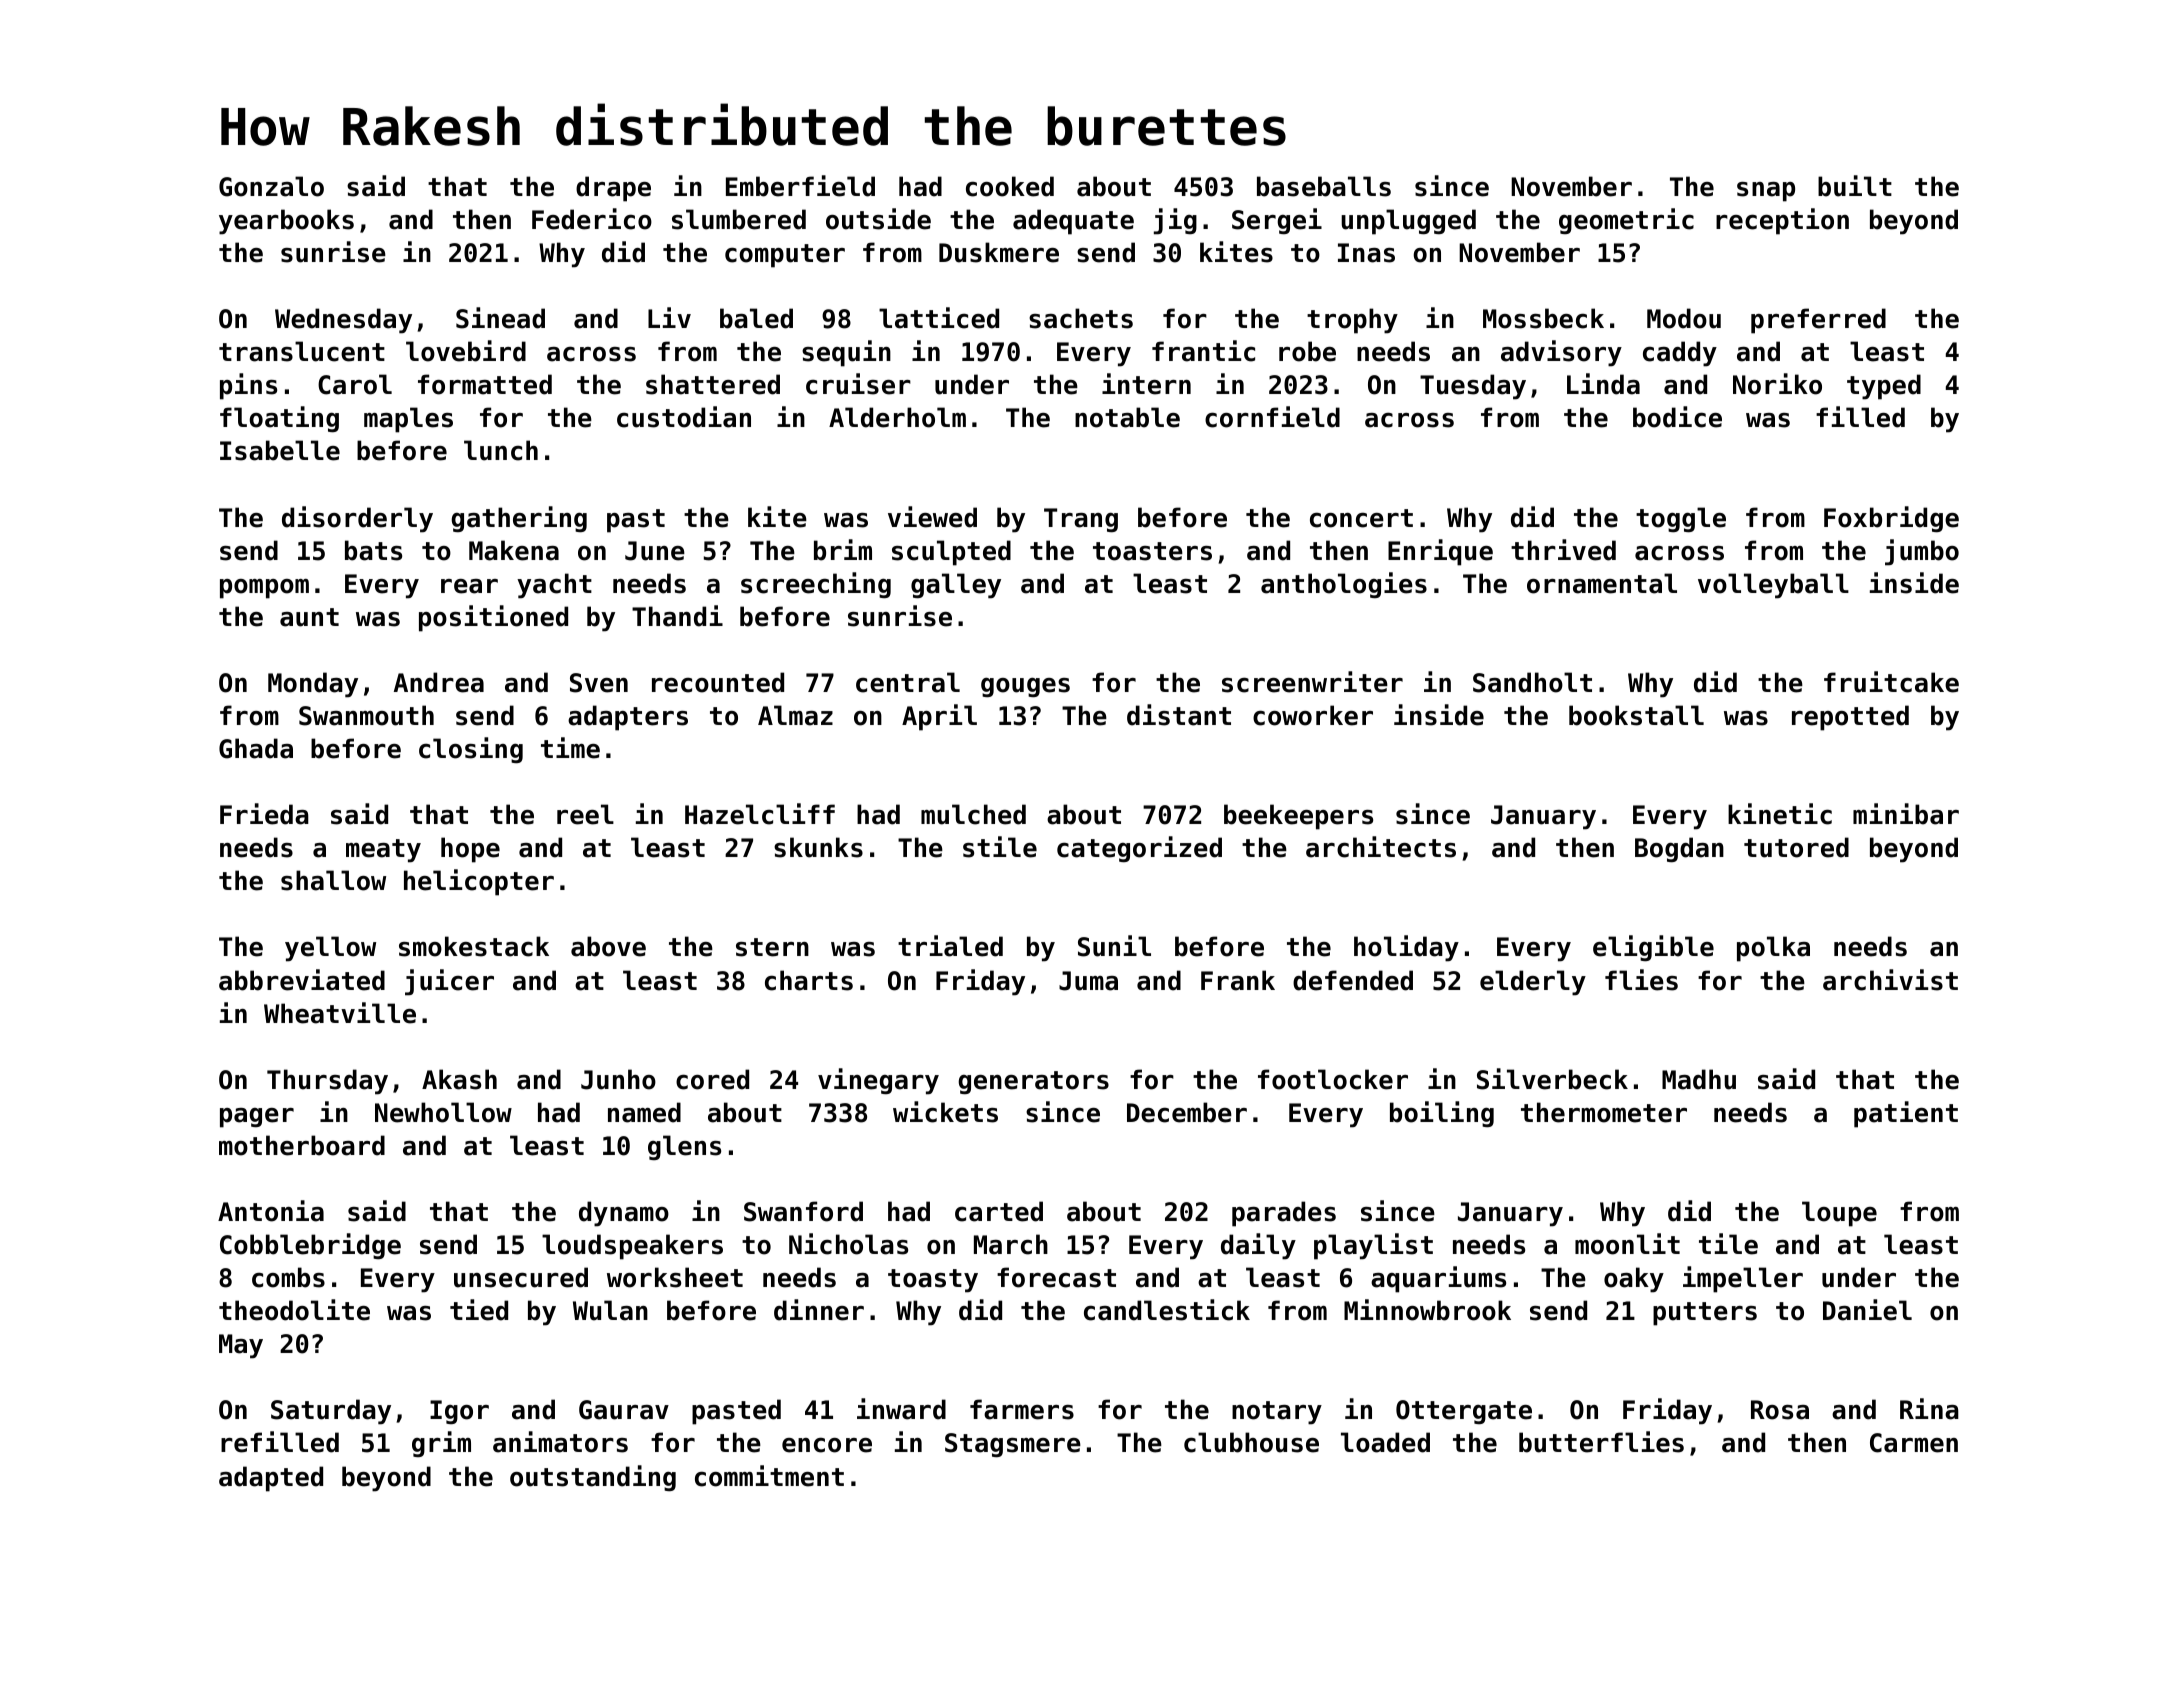 The width and height of the screenshot is (2178, 1683). What do you see at coordinates (669, 317) in the screenshot?
I see `Liv` at bounding box center [669, 317].
